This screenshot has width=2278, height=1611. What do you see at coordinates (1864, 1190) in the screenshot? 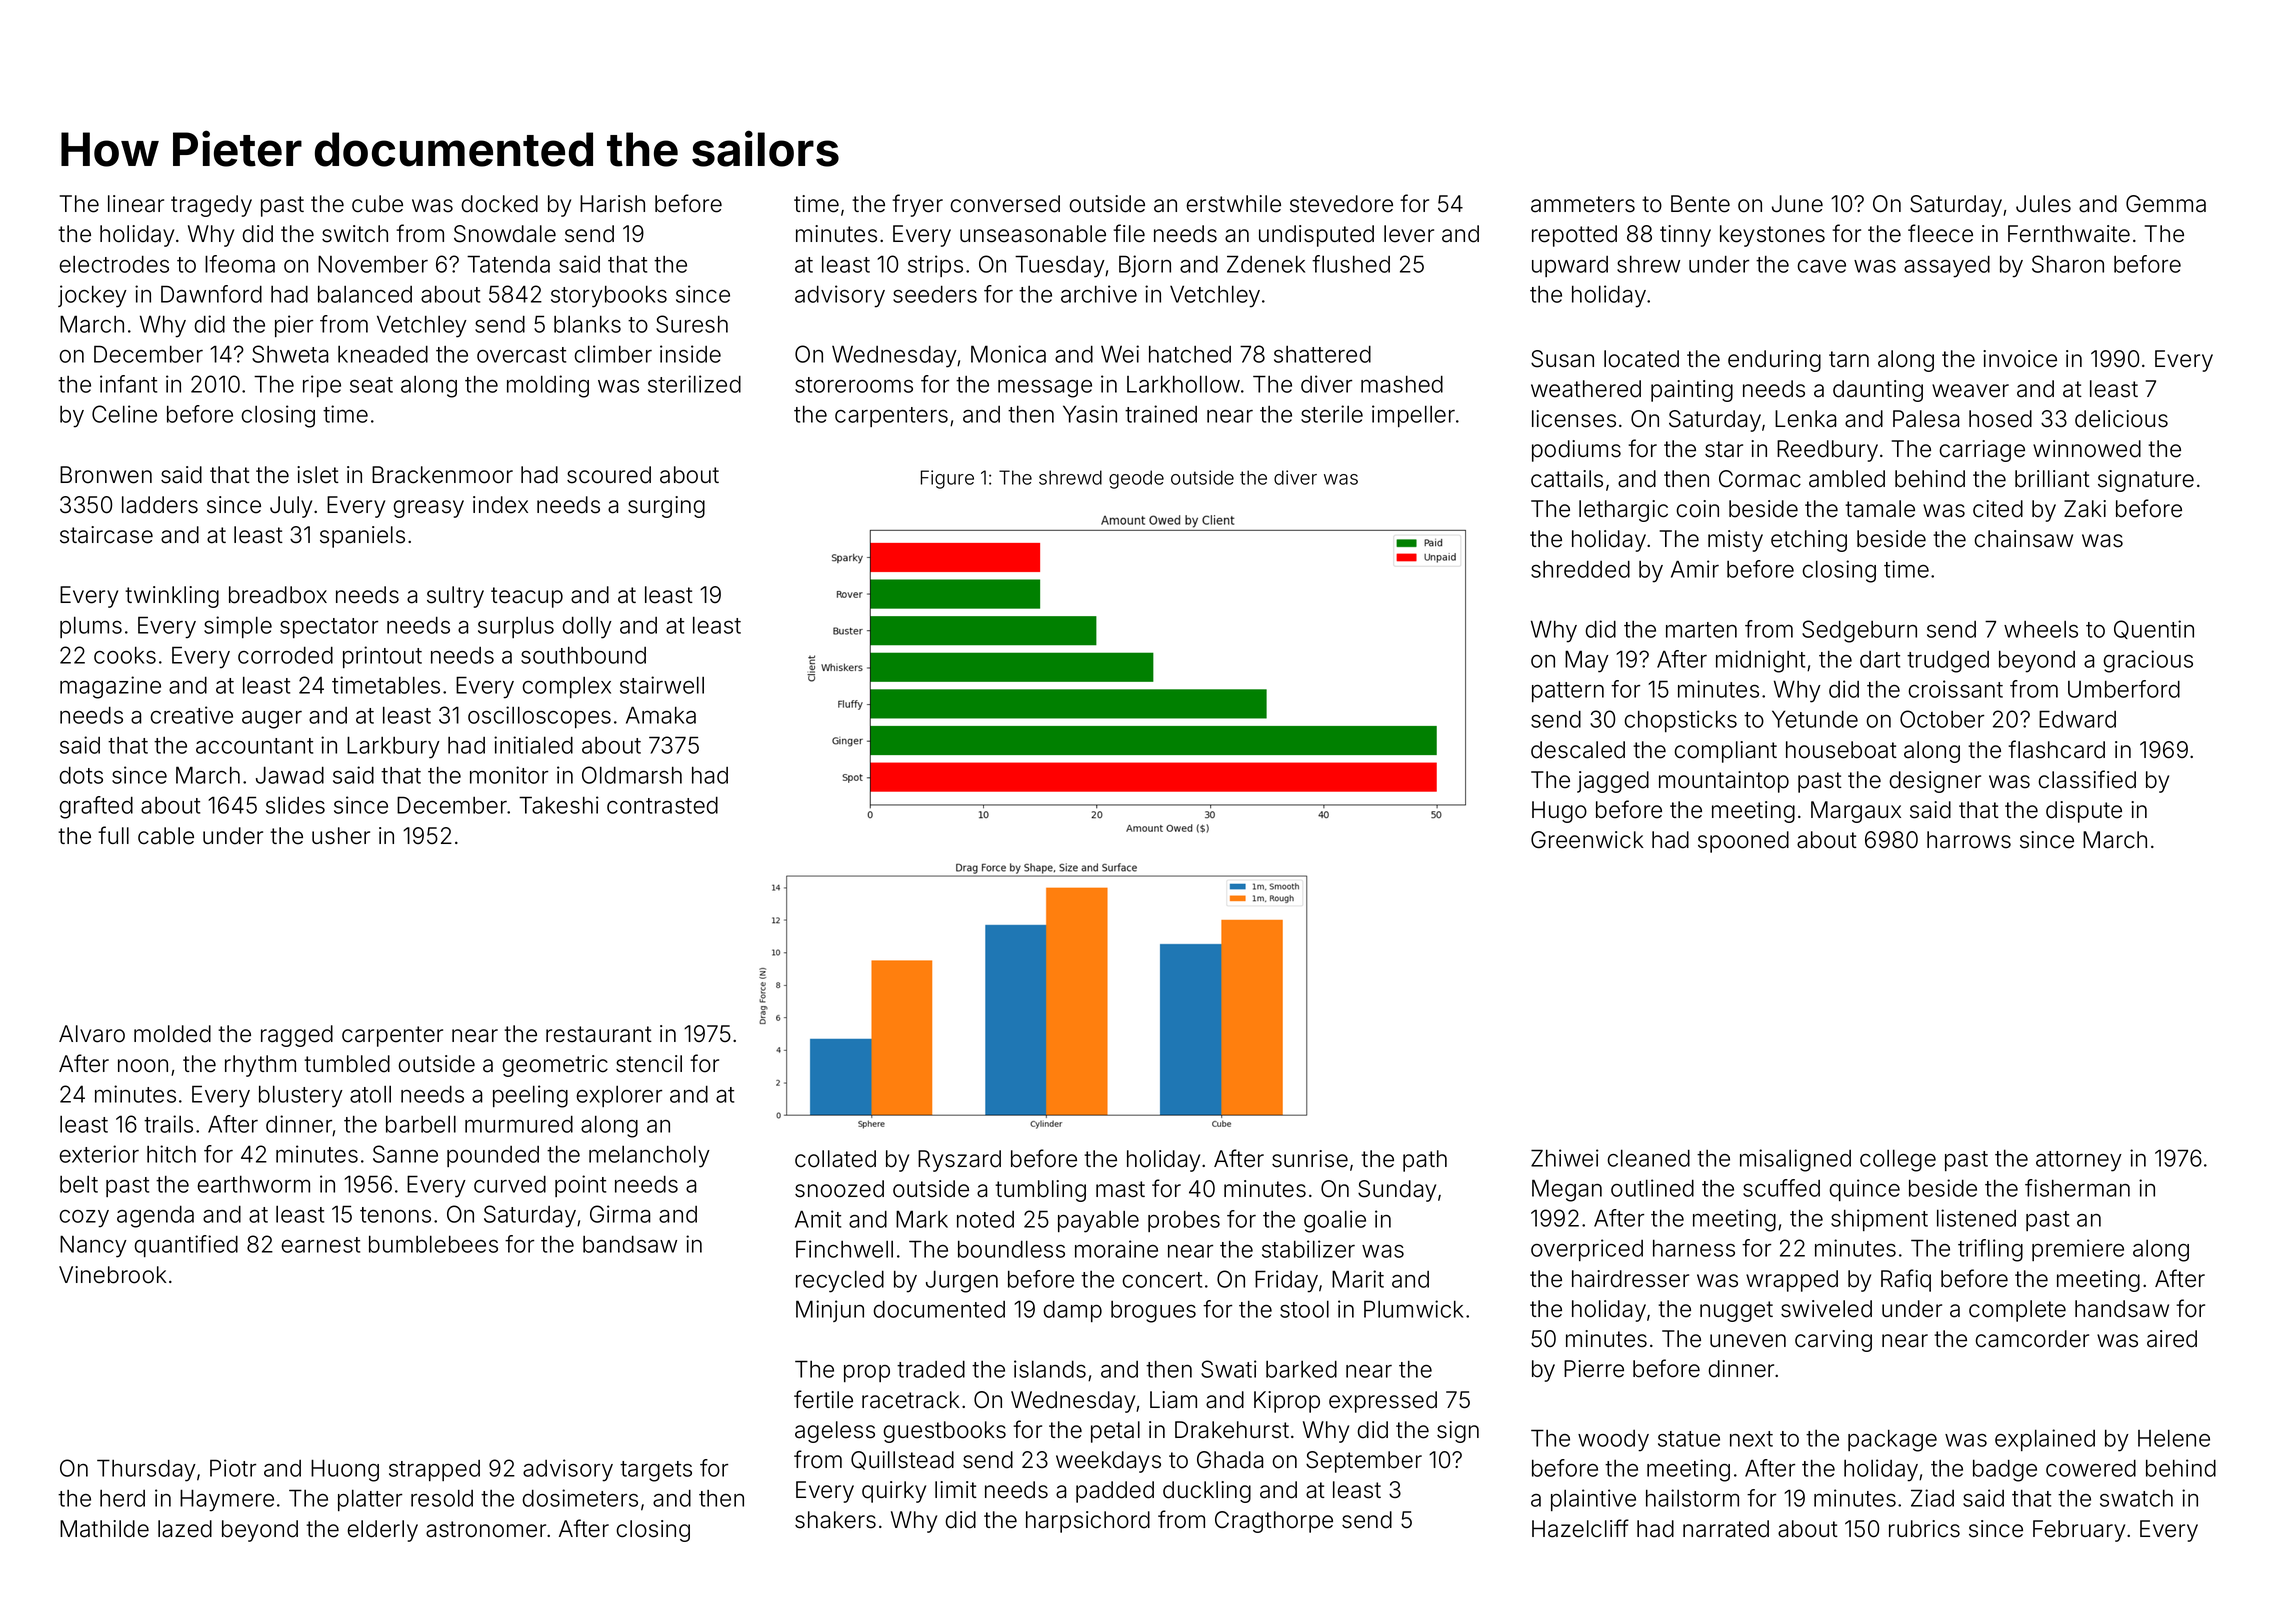
I see `quince` at bounding box center [1864, 1190].
